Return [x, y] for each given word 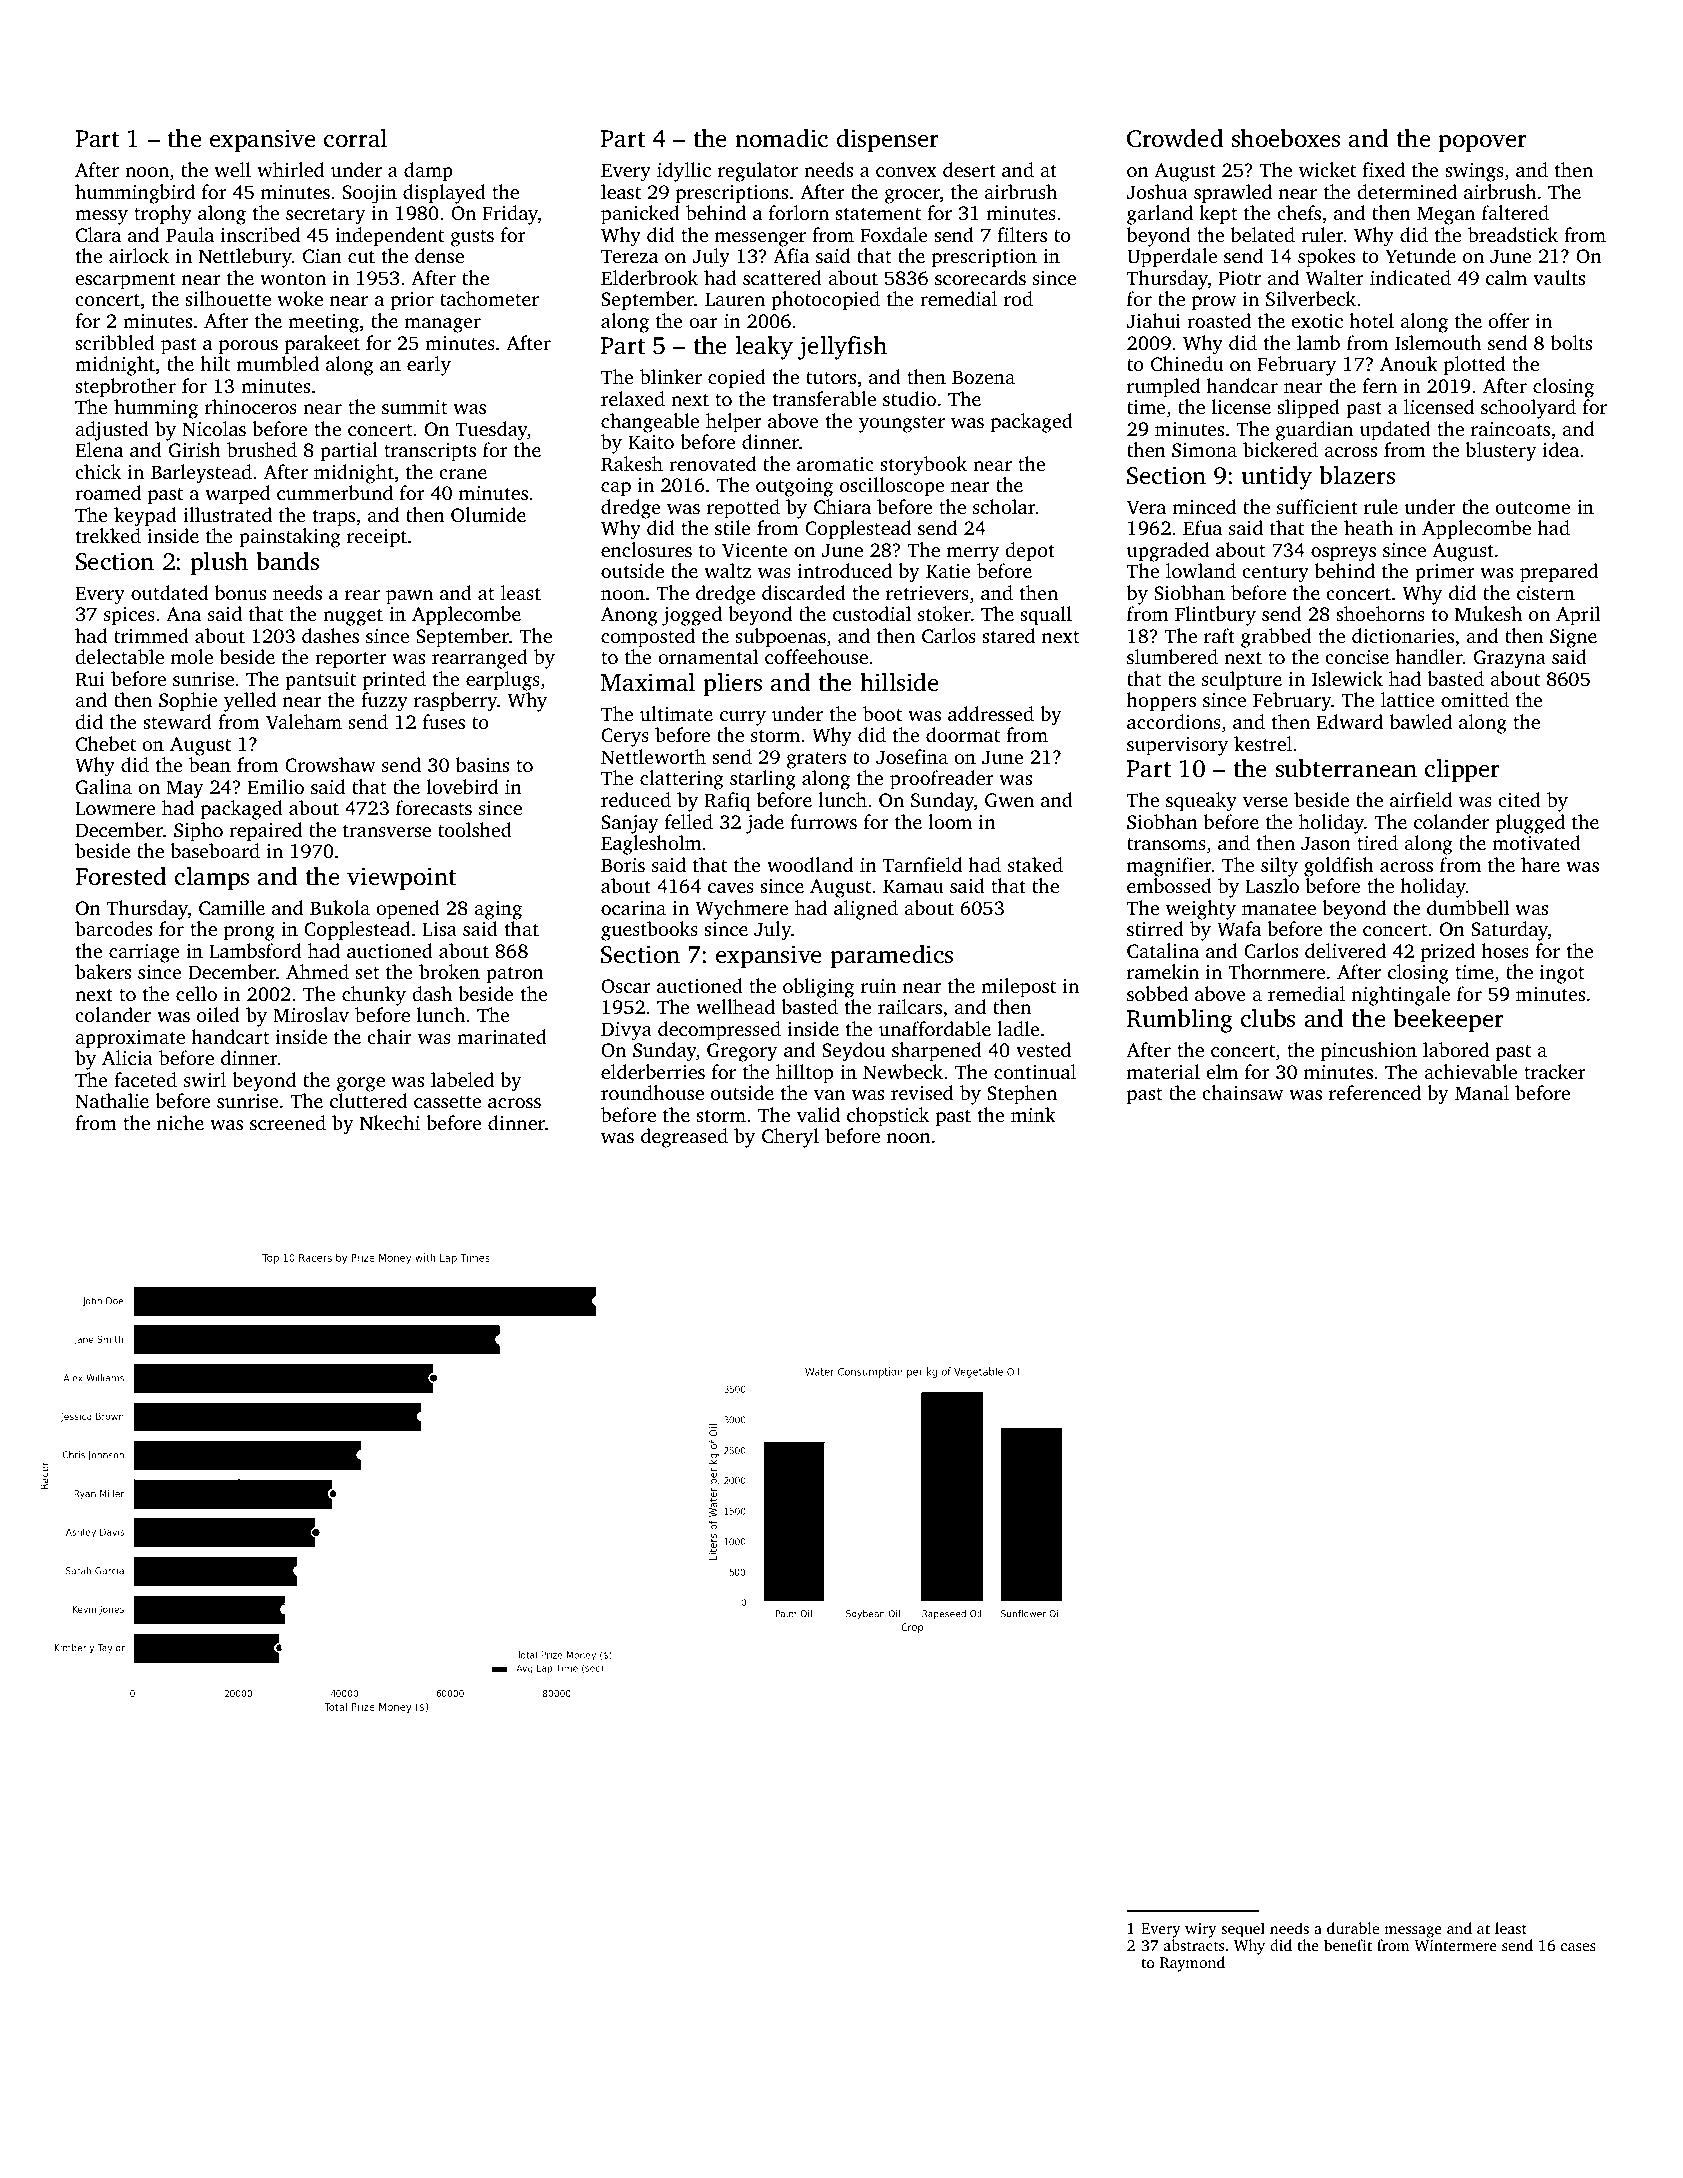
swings [1474, 172]
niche [180, 1122]
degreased [684, 1138]
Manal [1482, 1092]
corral [355, 138]
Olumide [488, 515]
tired [1377, 842]
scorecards [980, 277]
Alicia [127, 1057]
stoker [944, 613]
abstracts [1194, 1945]
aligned [866, 910]
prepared [1559, 573]
